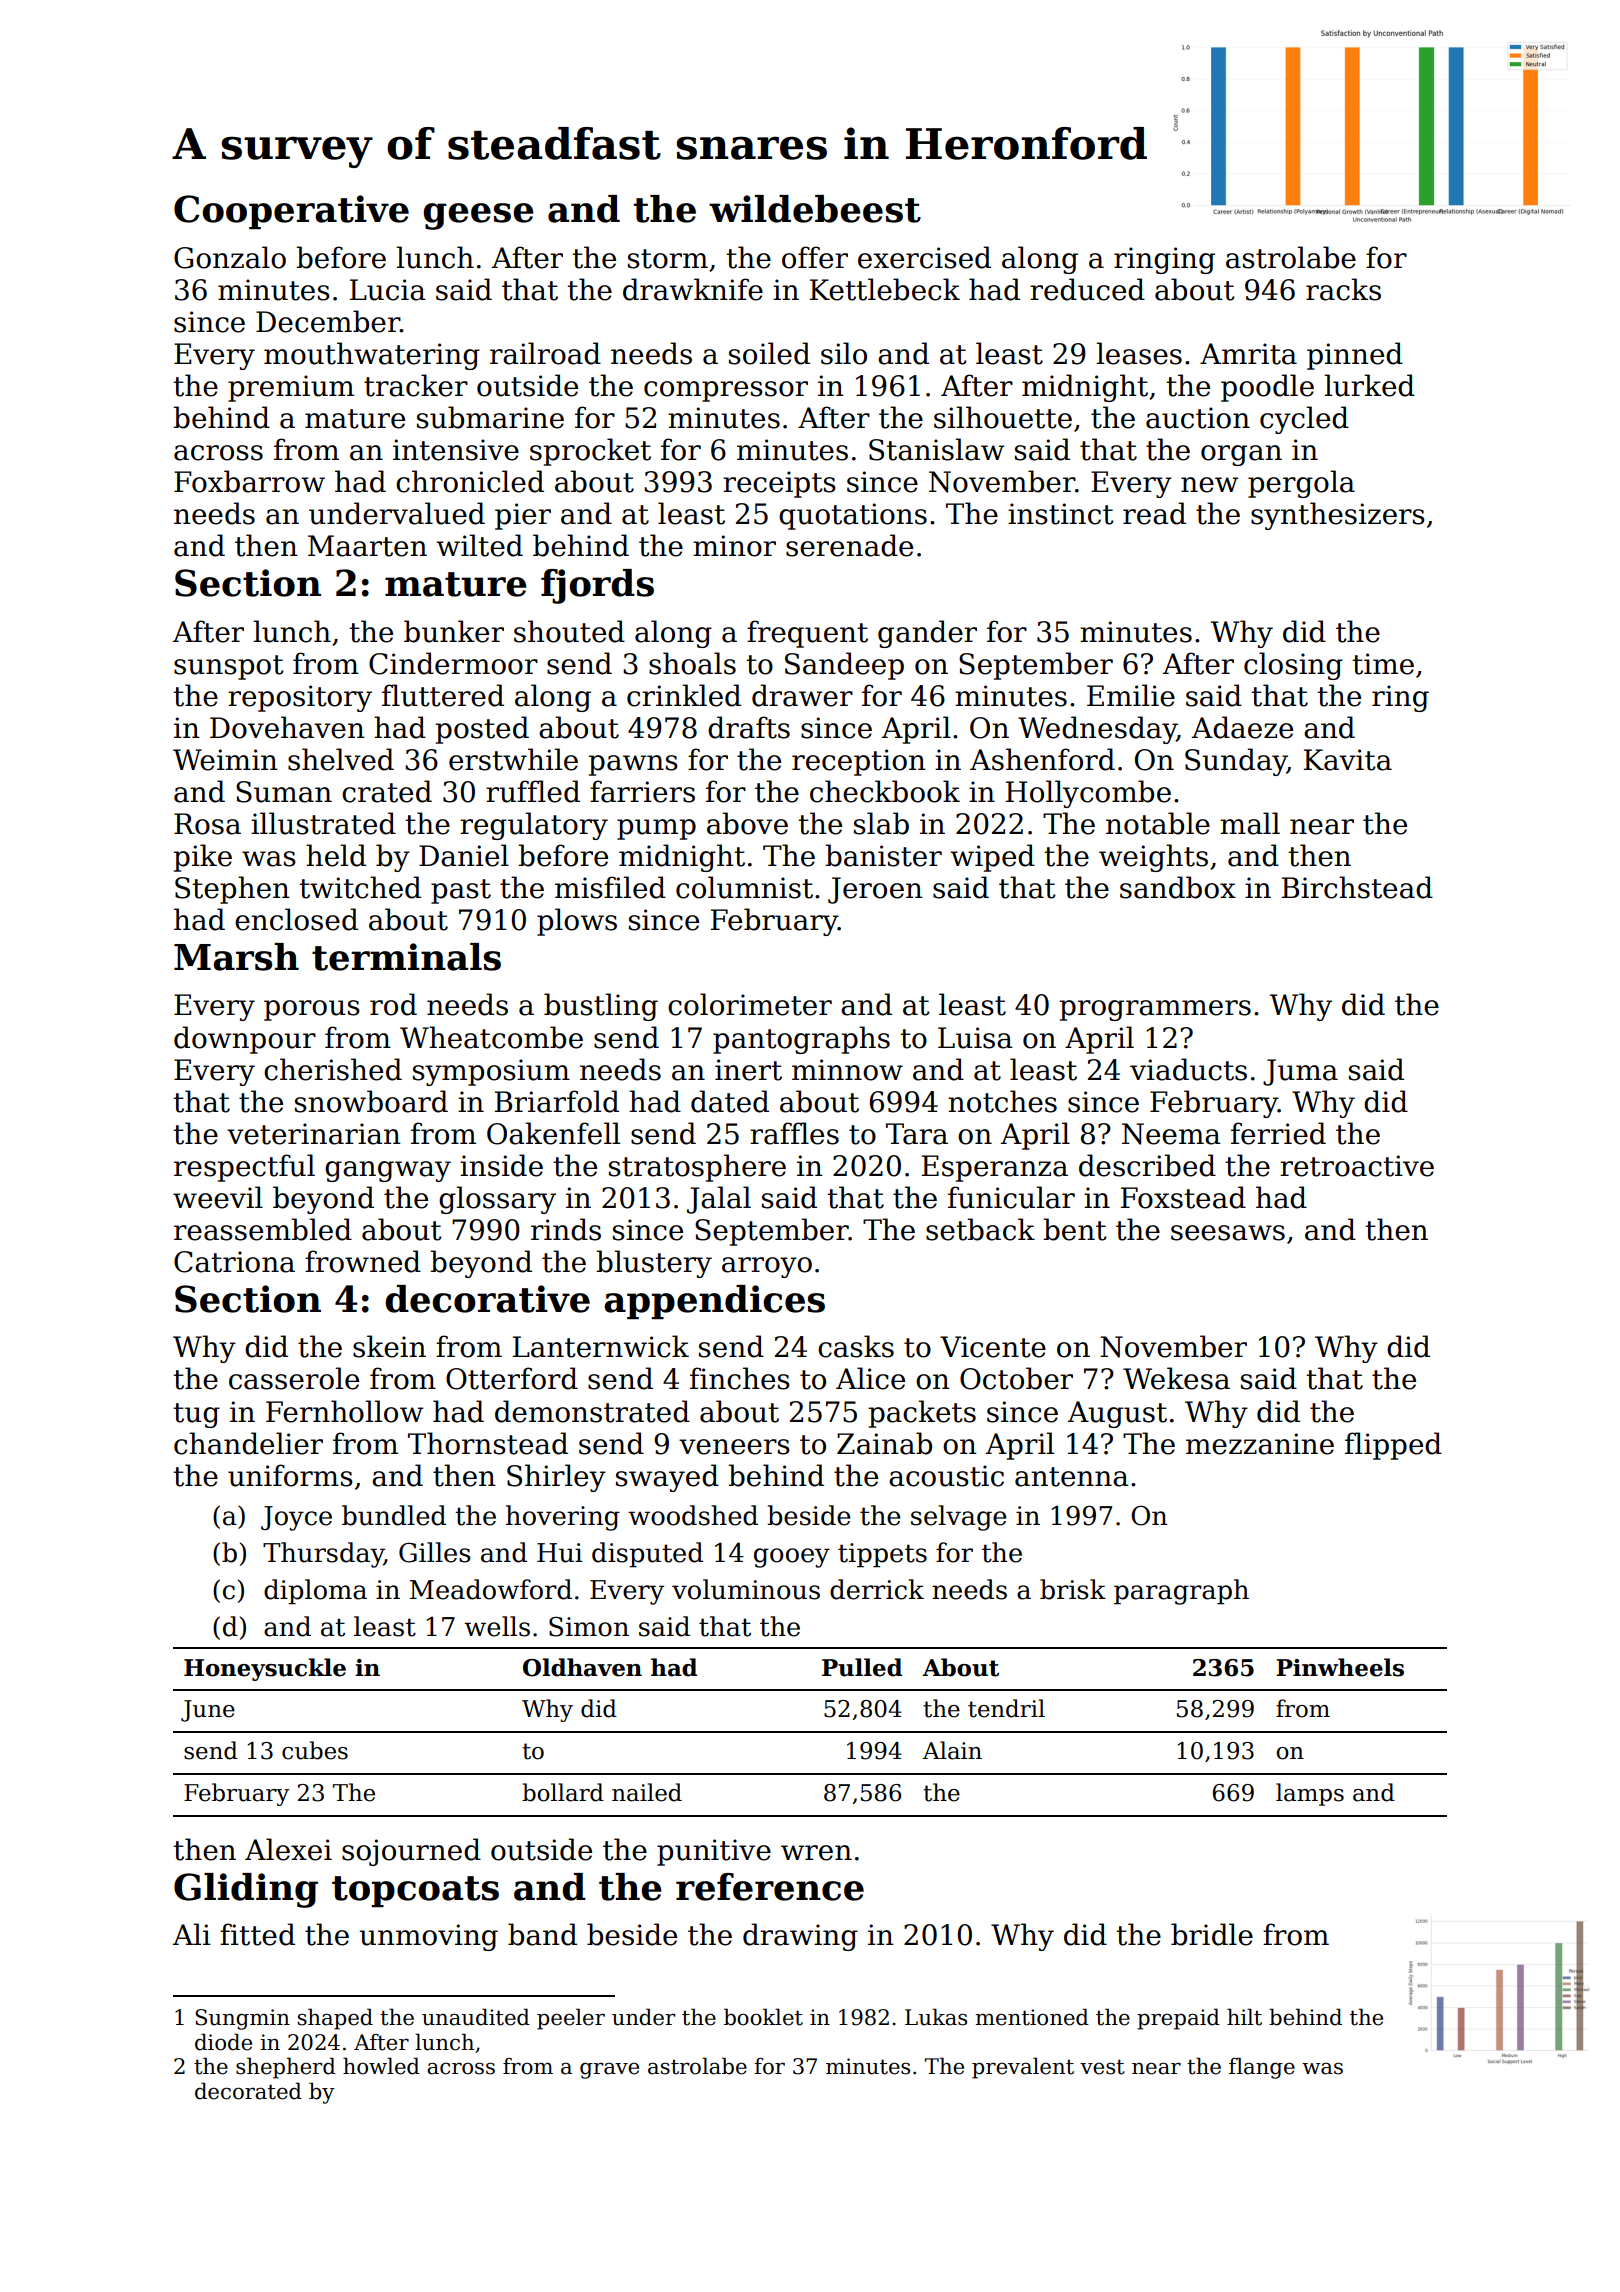  What do you see at coordinates (1383, 664) in the screenshot?
I see `time` at bounding box center [1383, 664].
